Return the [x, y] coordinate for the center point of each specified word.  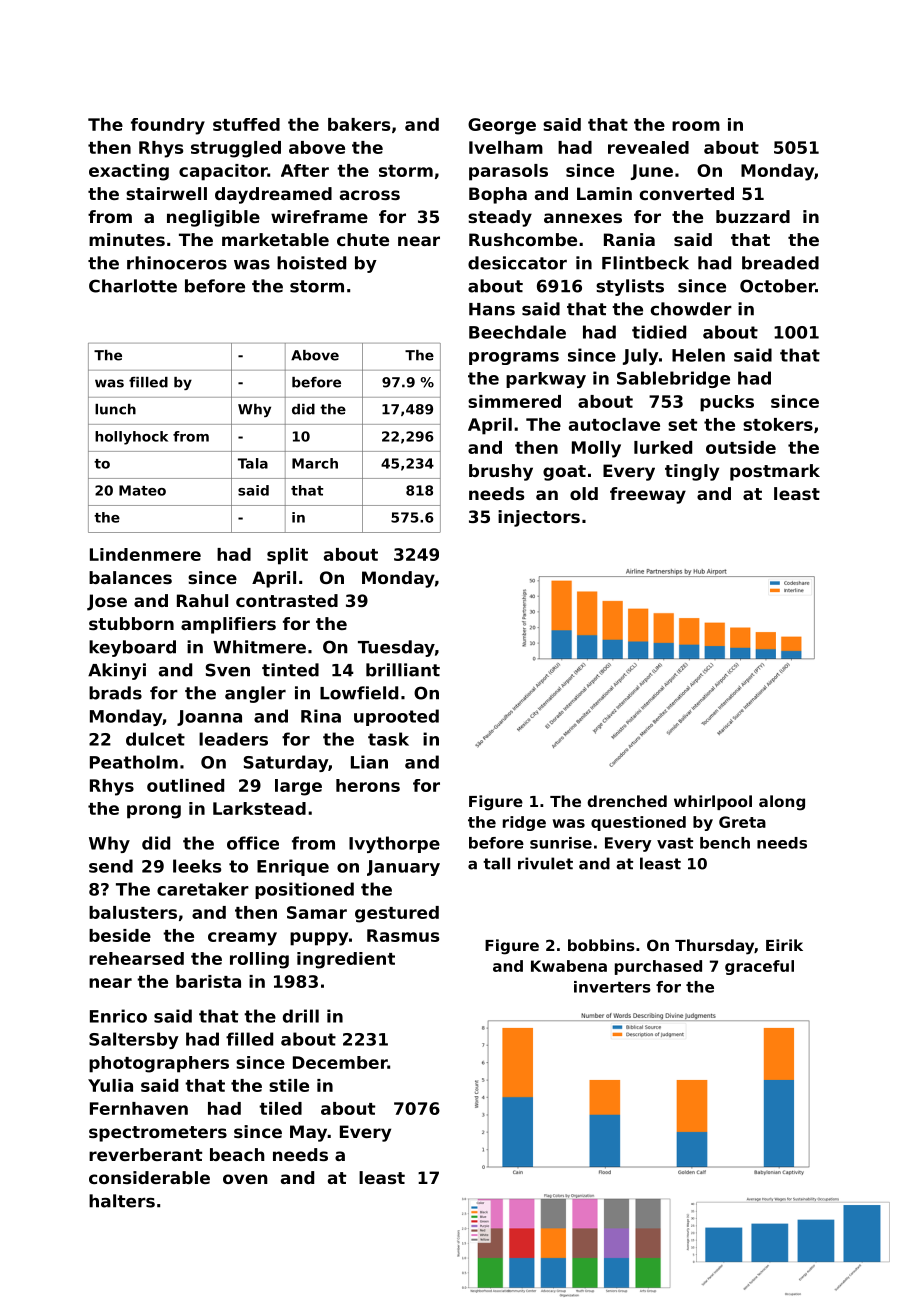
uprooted [396, 717]
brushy [501, 472]
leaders [233, 739]
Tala [253, 463]
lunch [115, 409]
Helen [698, 355]
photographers [159, 1064]
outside [741, 447]
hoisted [311, 263]
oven [245, 1179]
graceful [759, 967]
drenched [627, 801]
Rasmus [403, 935]
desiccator [517, 263]
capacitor [223, 172]
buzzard [753, 216]
